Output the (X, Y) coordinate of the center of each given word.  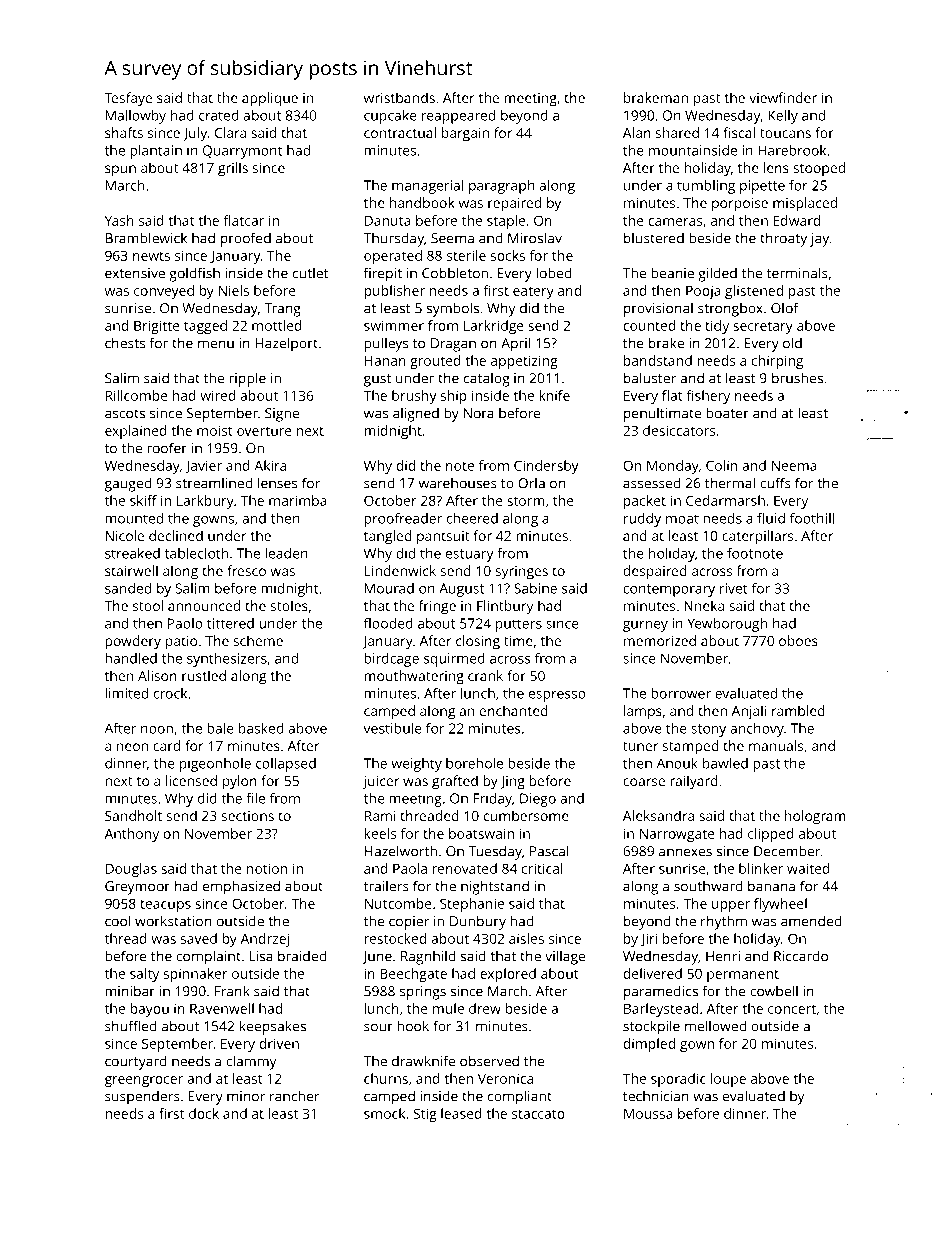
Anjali (749, 712)
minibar (130, 991)
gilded (717, 274)
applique (270, 99)
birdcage (391, 660)
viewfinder (783, 97)
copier (409, 923)
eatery (533, 292)
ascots (125, 414)
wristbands (399, 97)
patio (181, 643)
